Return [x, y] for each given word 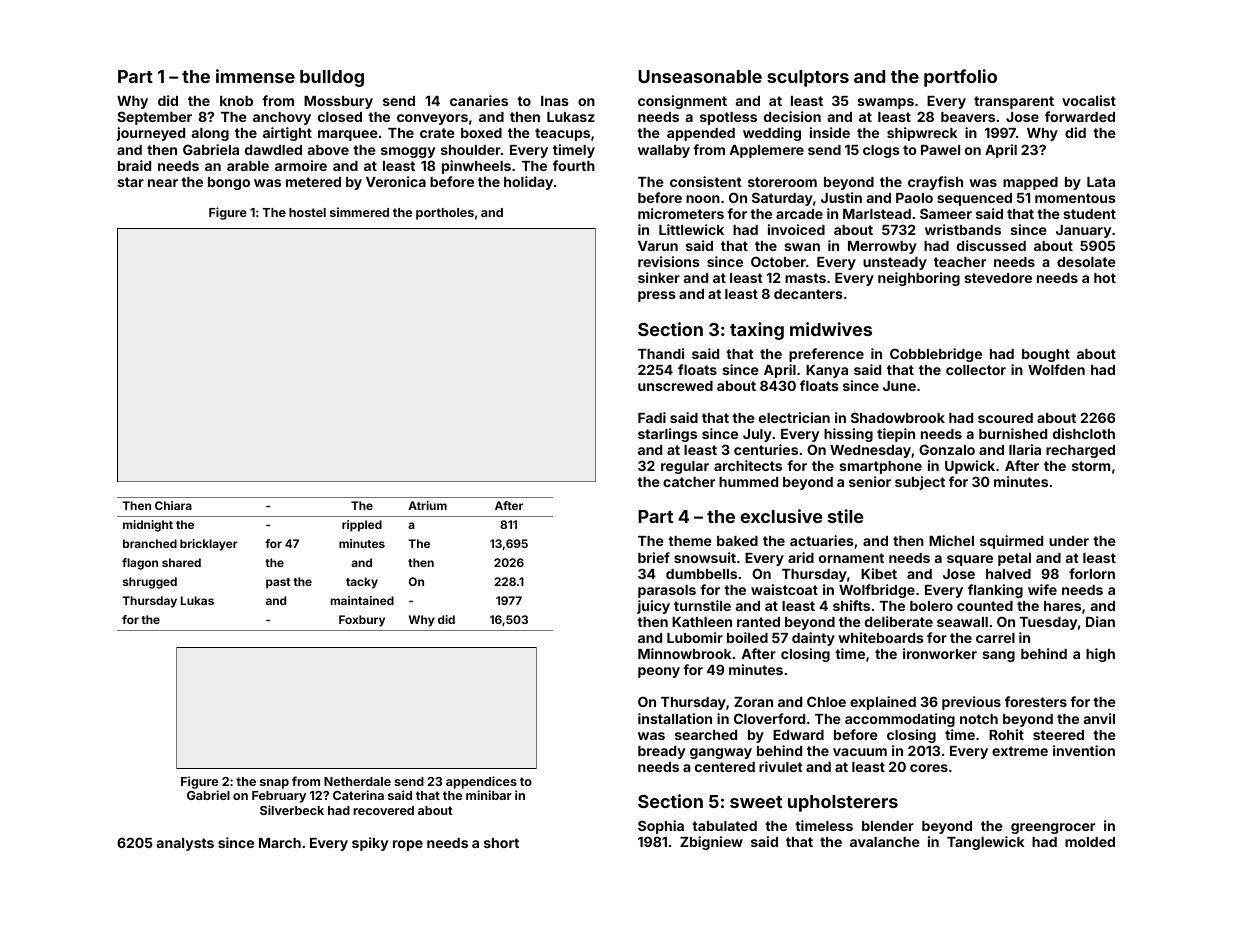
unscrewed [675, 386]
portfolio [960, 78]
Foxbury [362, 621]
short [501, 843]
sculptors [808, 78]
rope [408, 845]
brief [654, 557]
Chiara [173, 505]
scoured [1005, 418]
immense [255, 76]
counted [985, 606]
